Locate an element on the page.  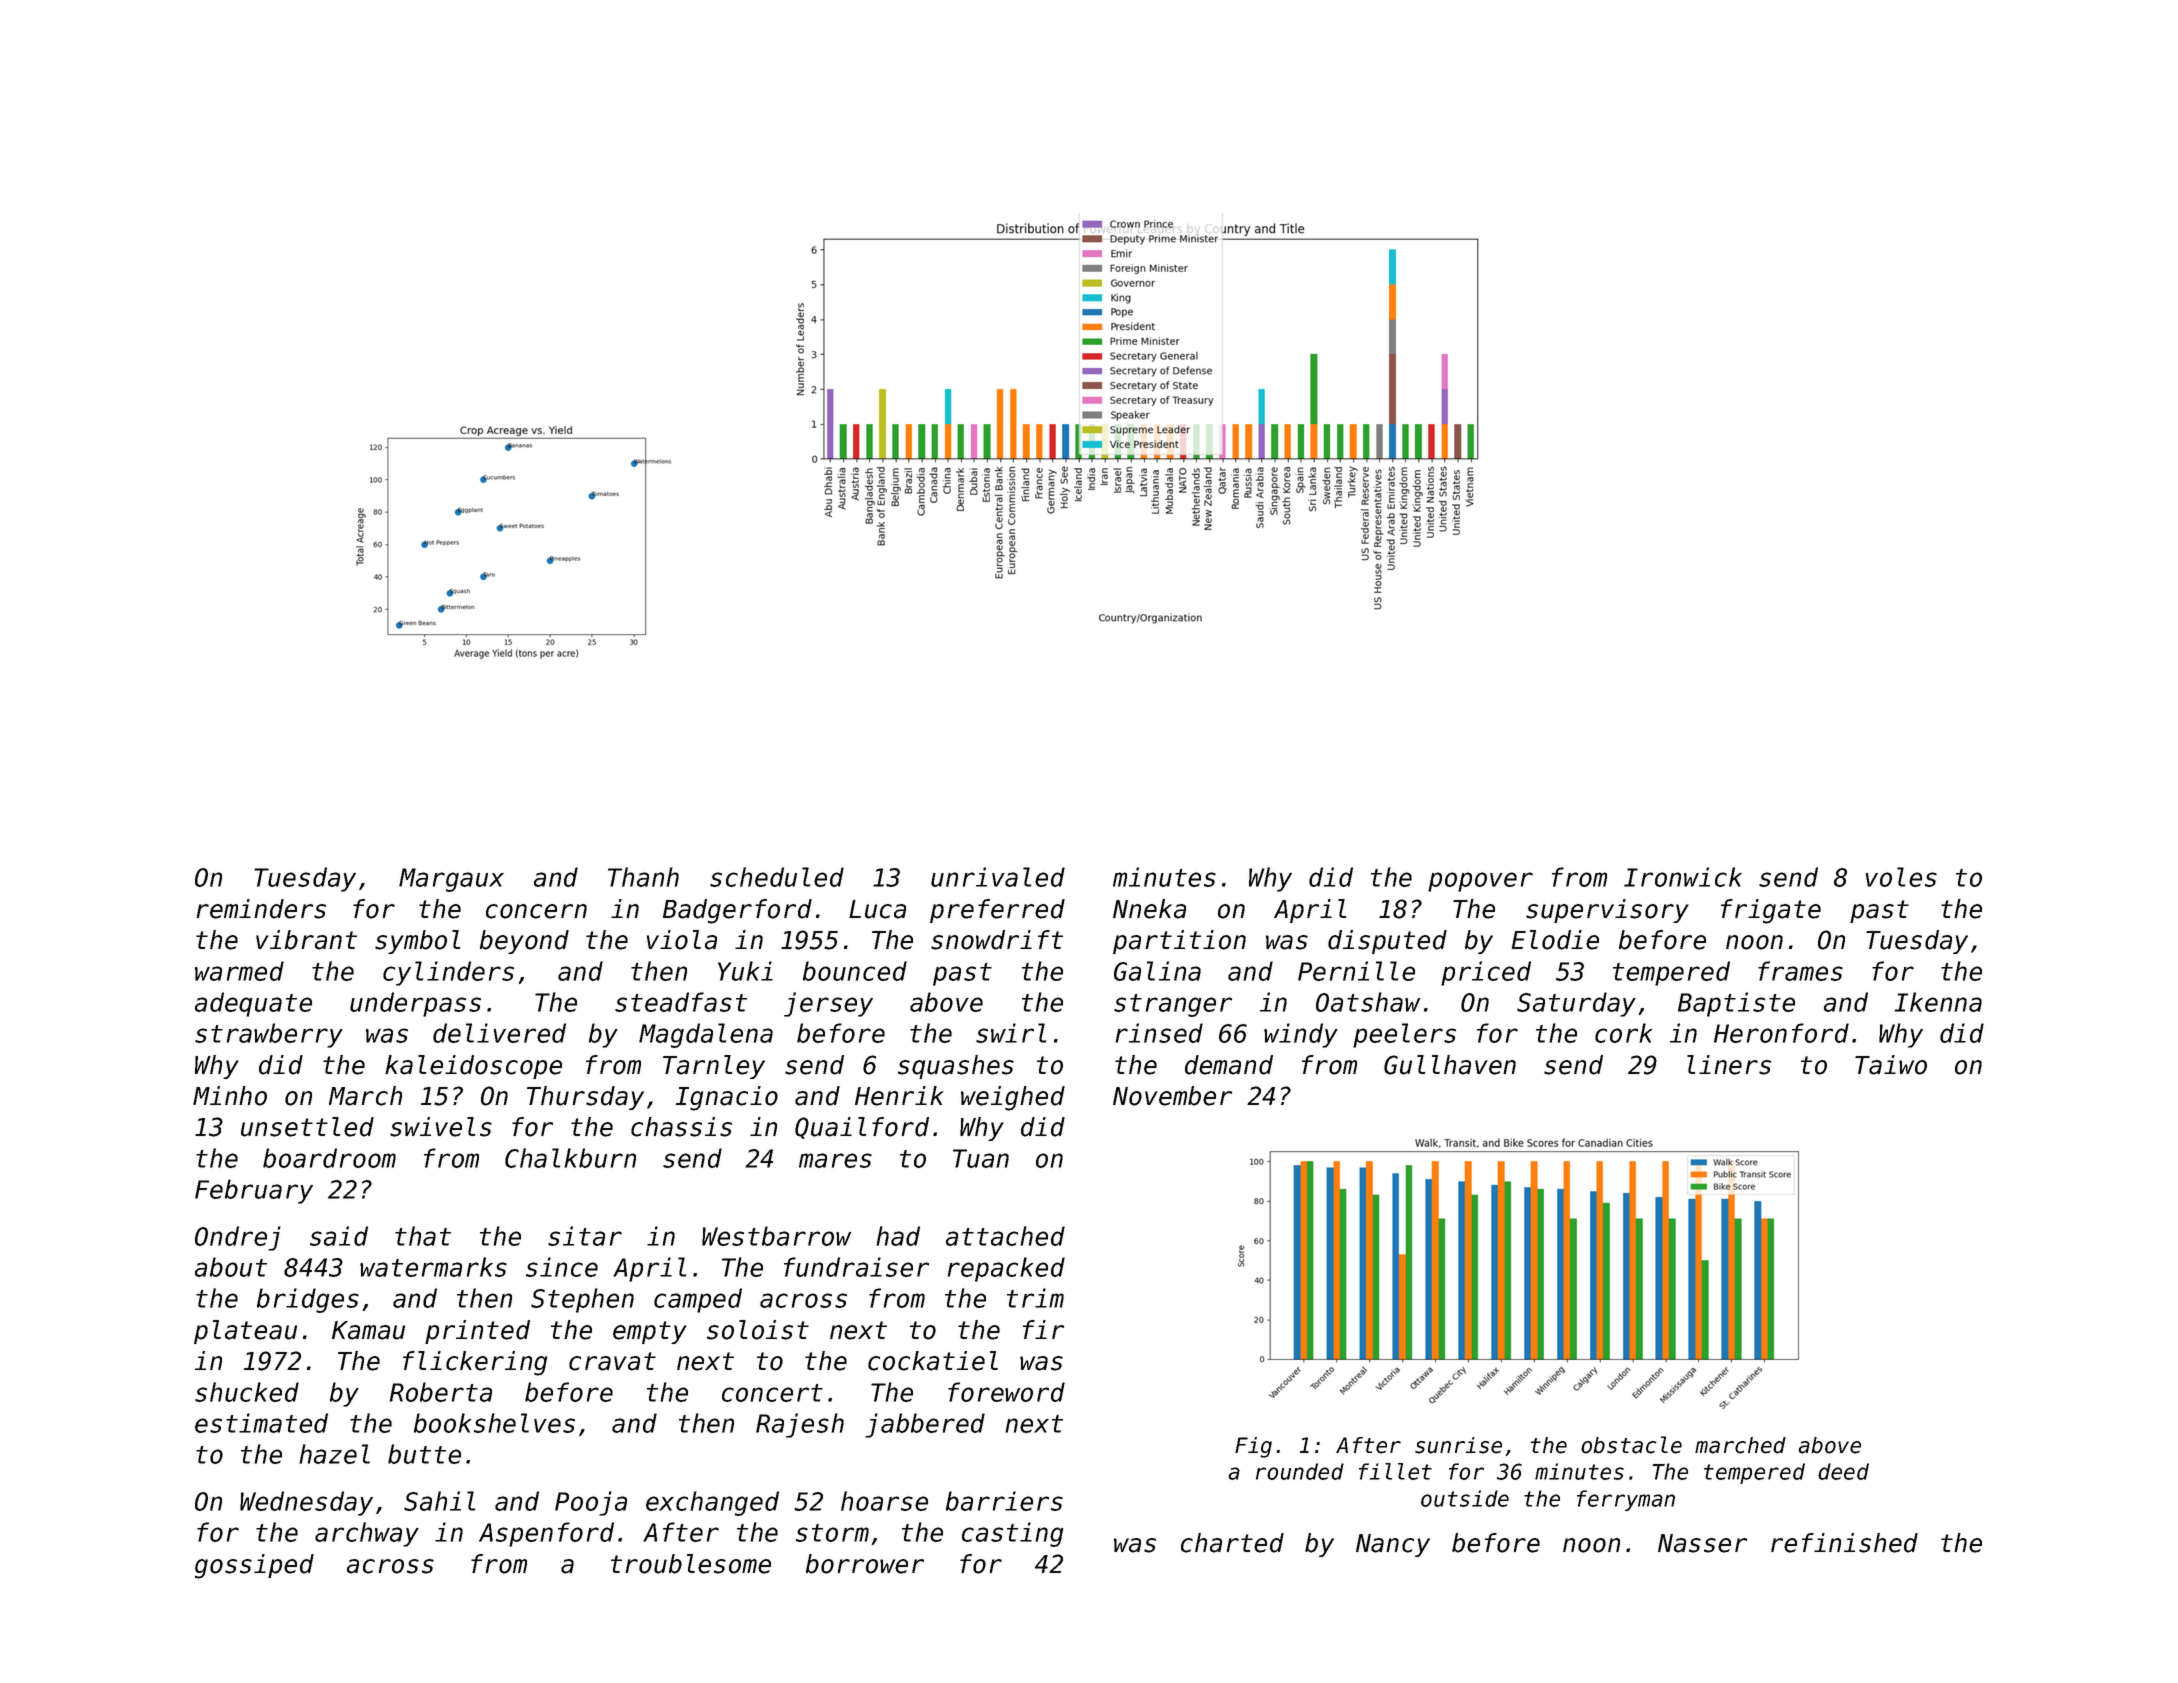
unrivaled is located at coordinates (998, 877).
